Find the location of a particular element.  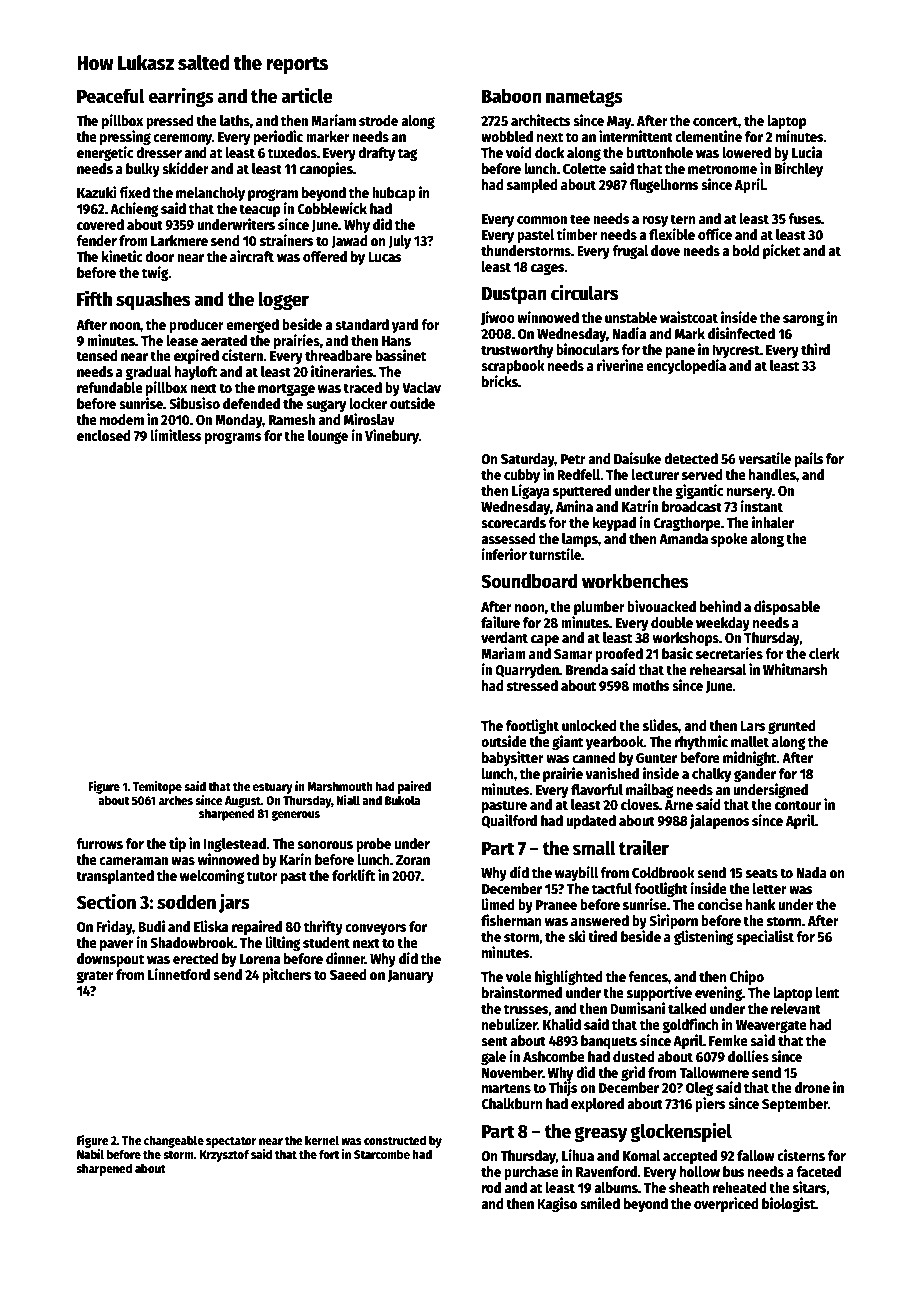

detected is located at coordinates (691, 458).
